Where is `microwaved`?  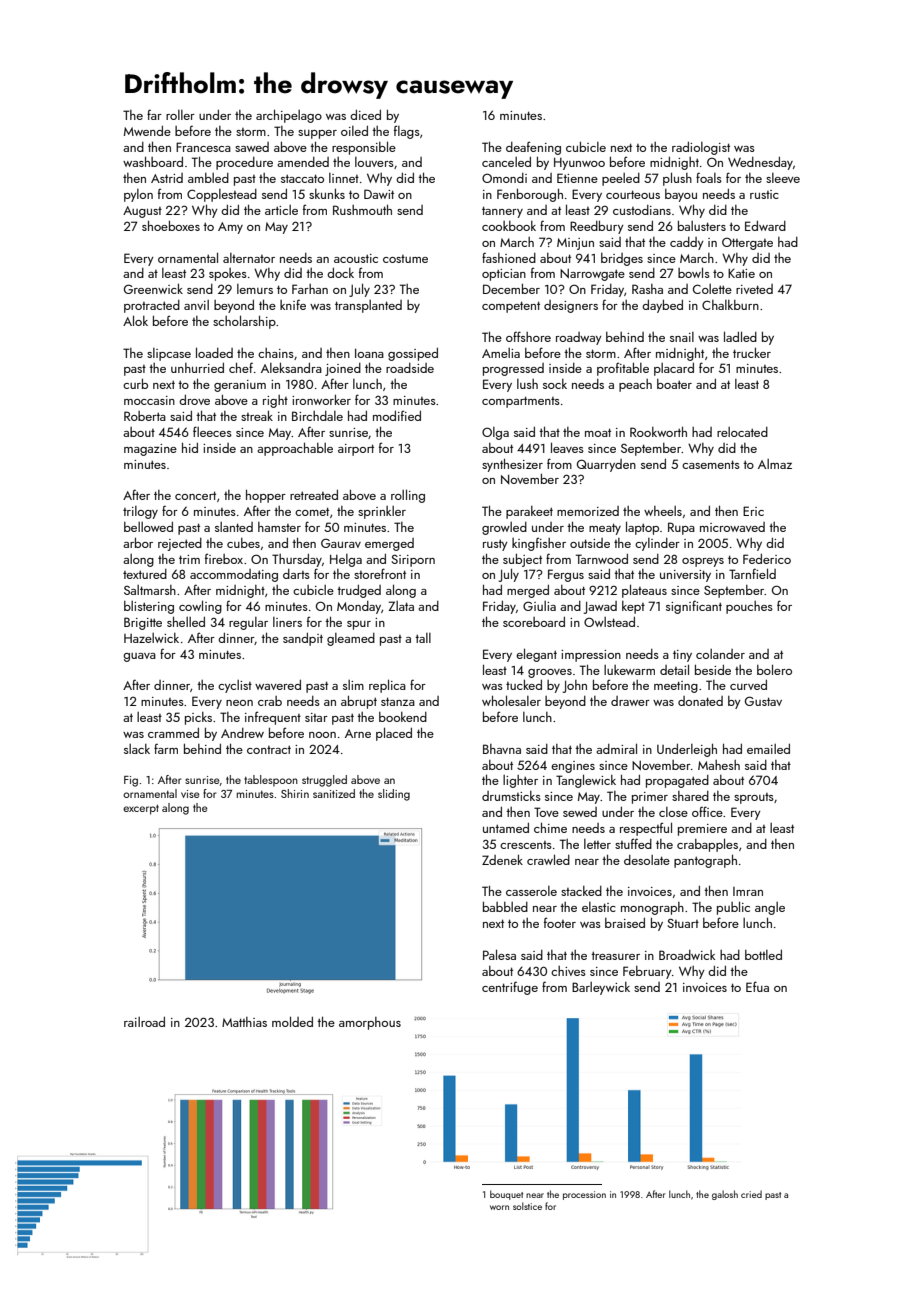
microwaved is located at coordinates (732, 527).
